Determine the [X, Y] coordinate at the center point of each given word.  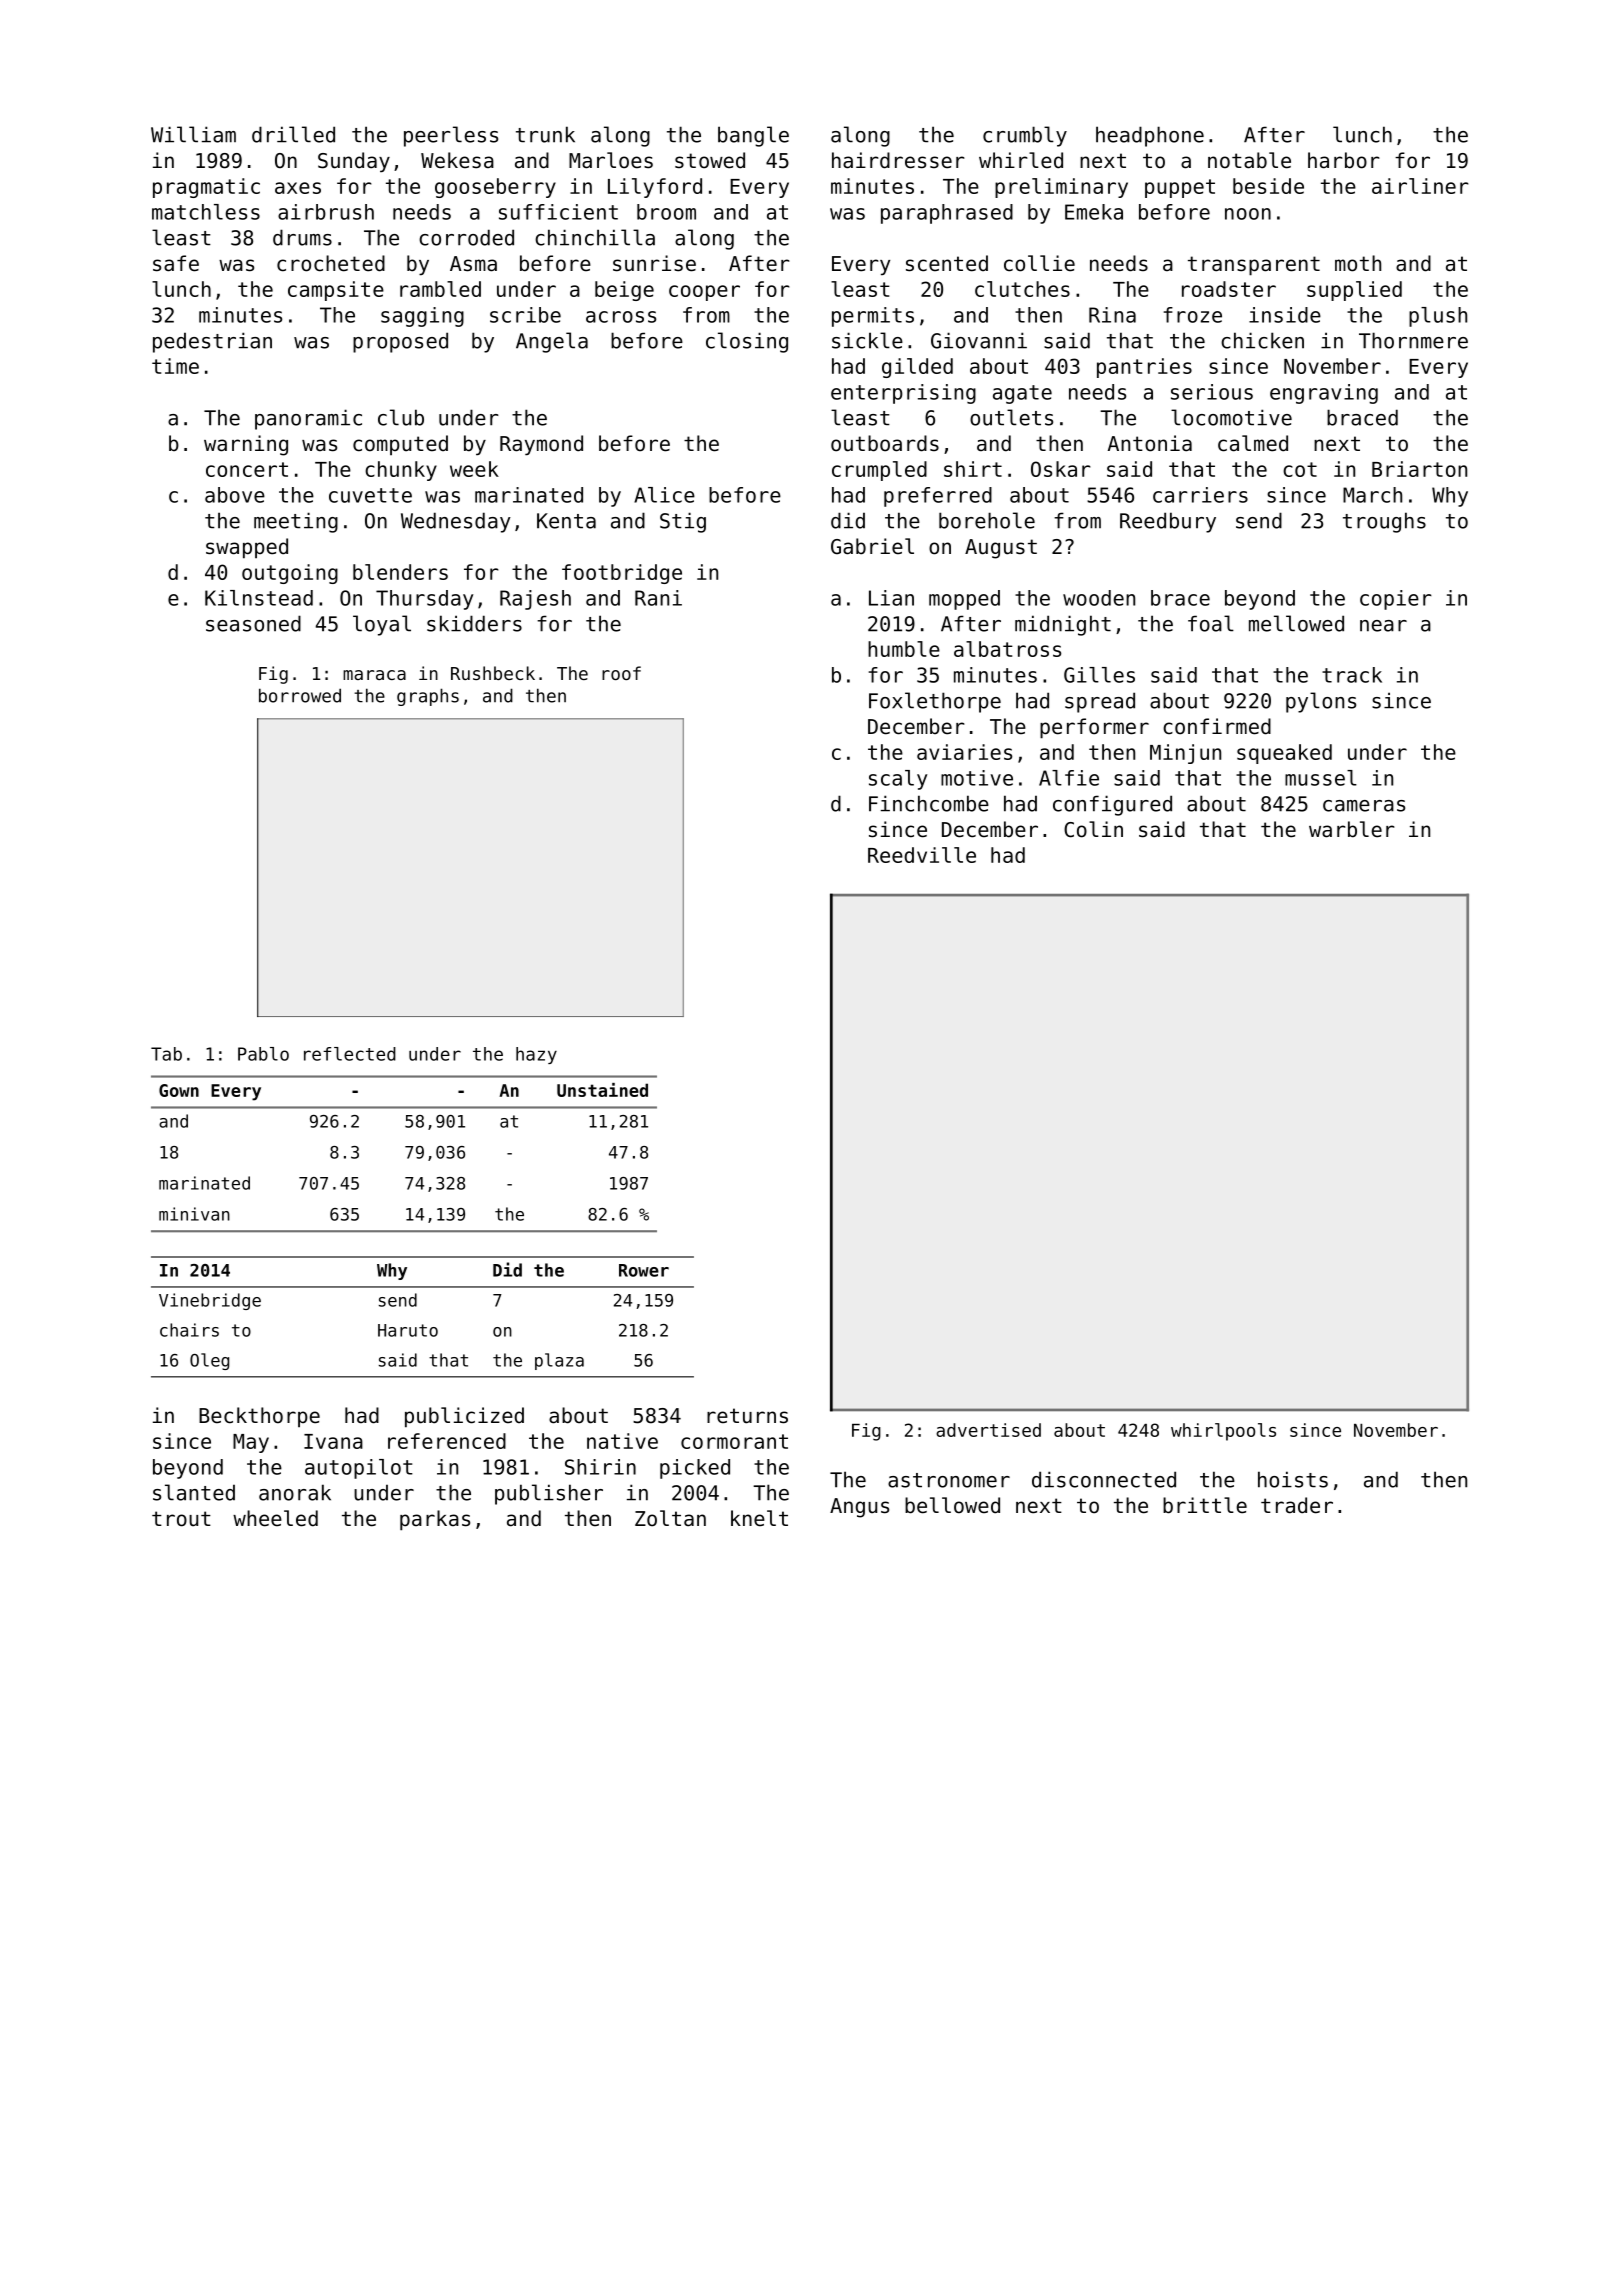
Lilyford [655, 188]
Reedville [922, 855]
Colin [1093, 829]
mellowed [1296, 623]
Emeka [1094, 212]
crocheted [331, 263]
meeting [296, 522]
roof [621, 673]
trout [181, 1519]
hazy [536, 1055]
